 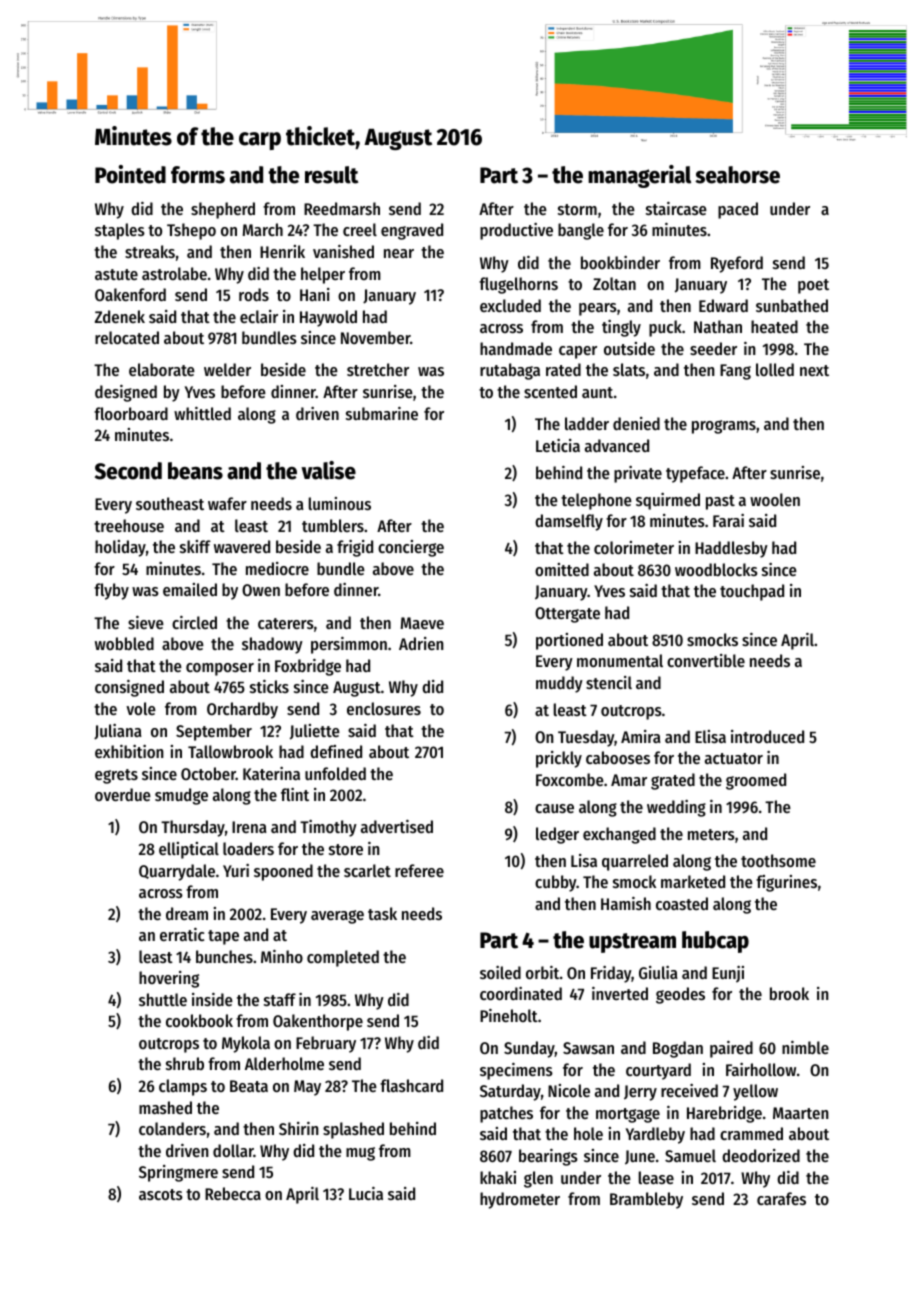 What do you see at coordinates (227, 369) in the image?
I see `welder` at bounding box center [227, 369].
